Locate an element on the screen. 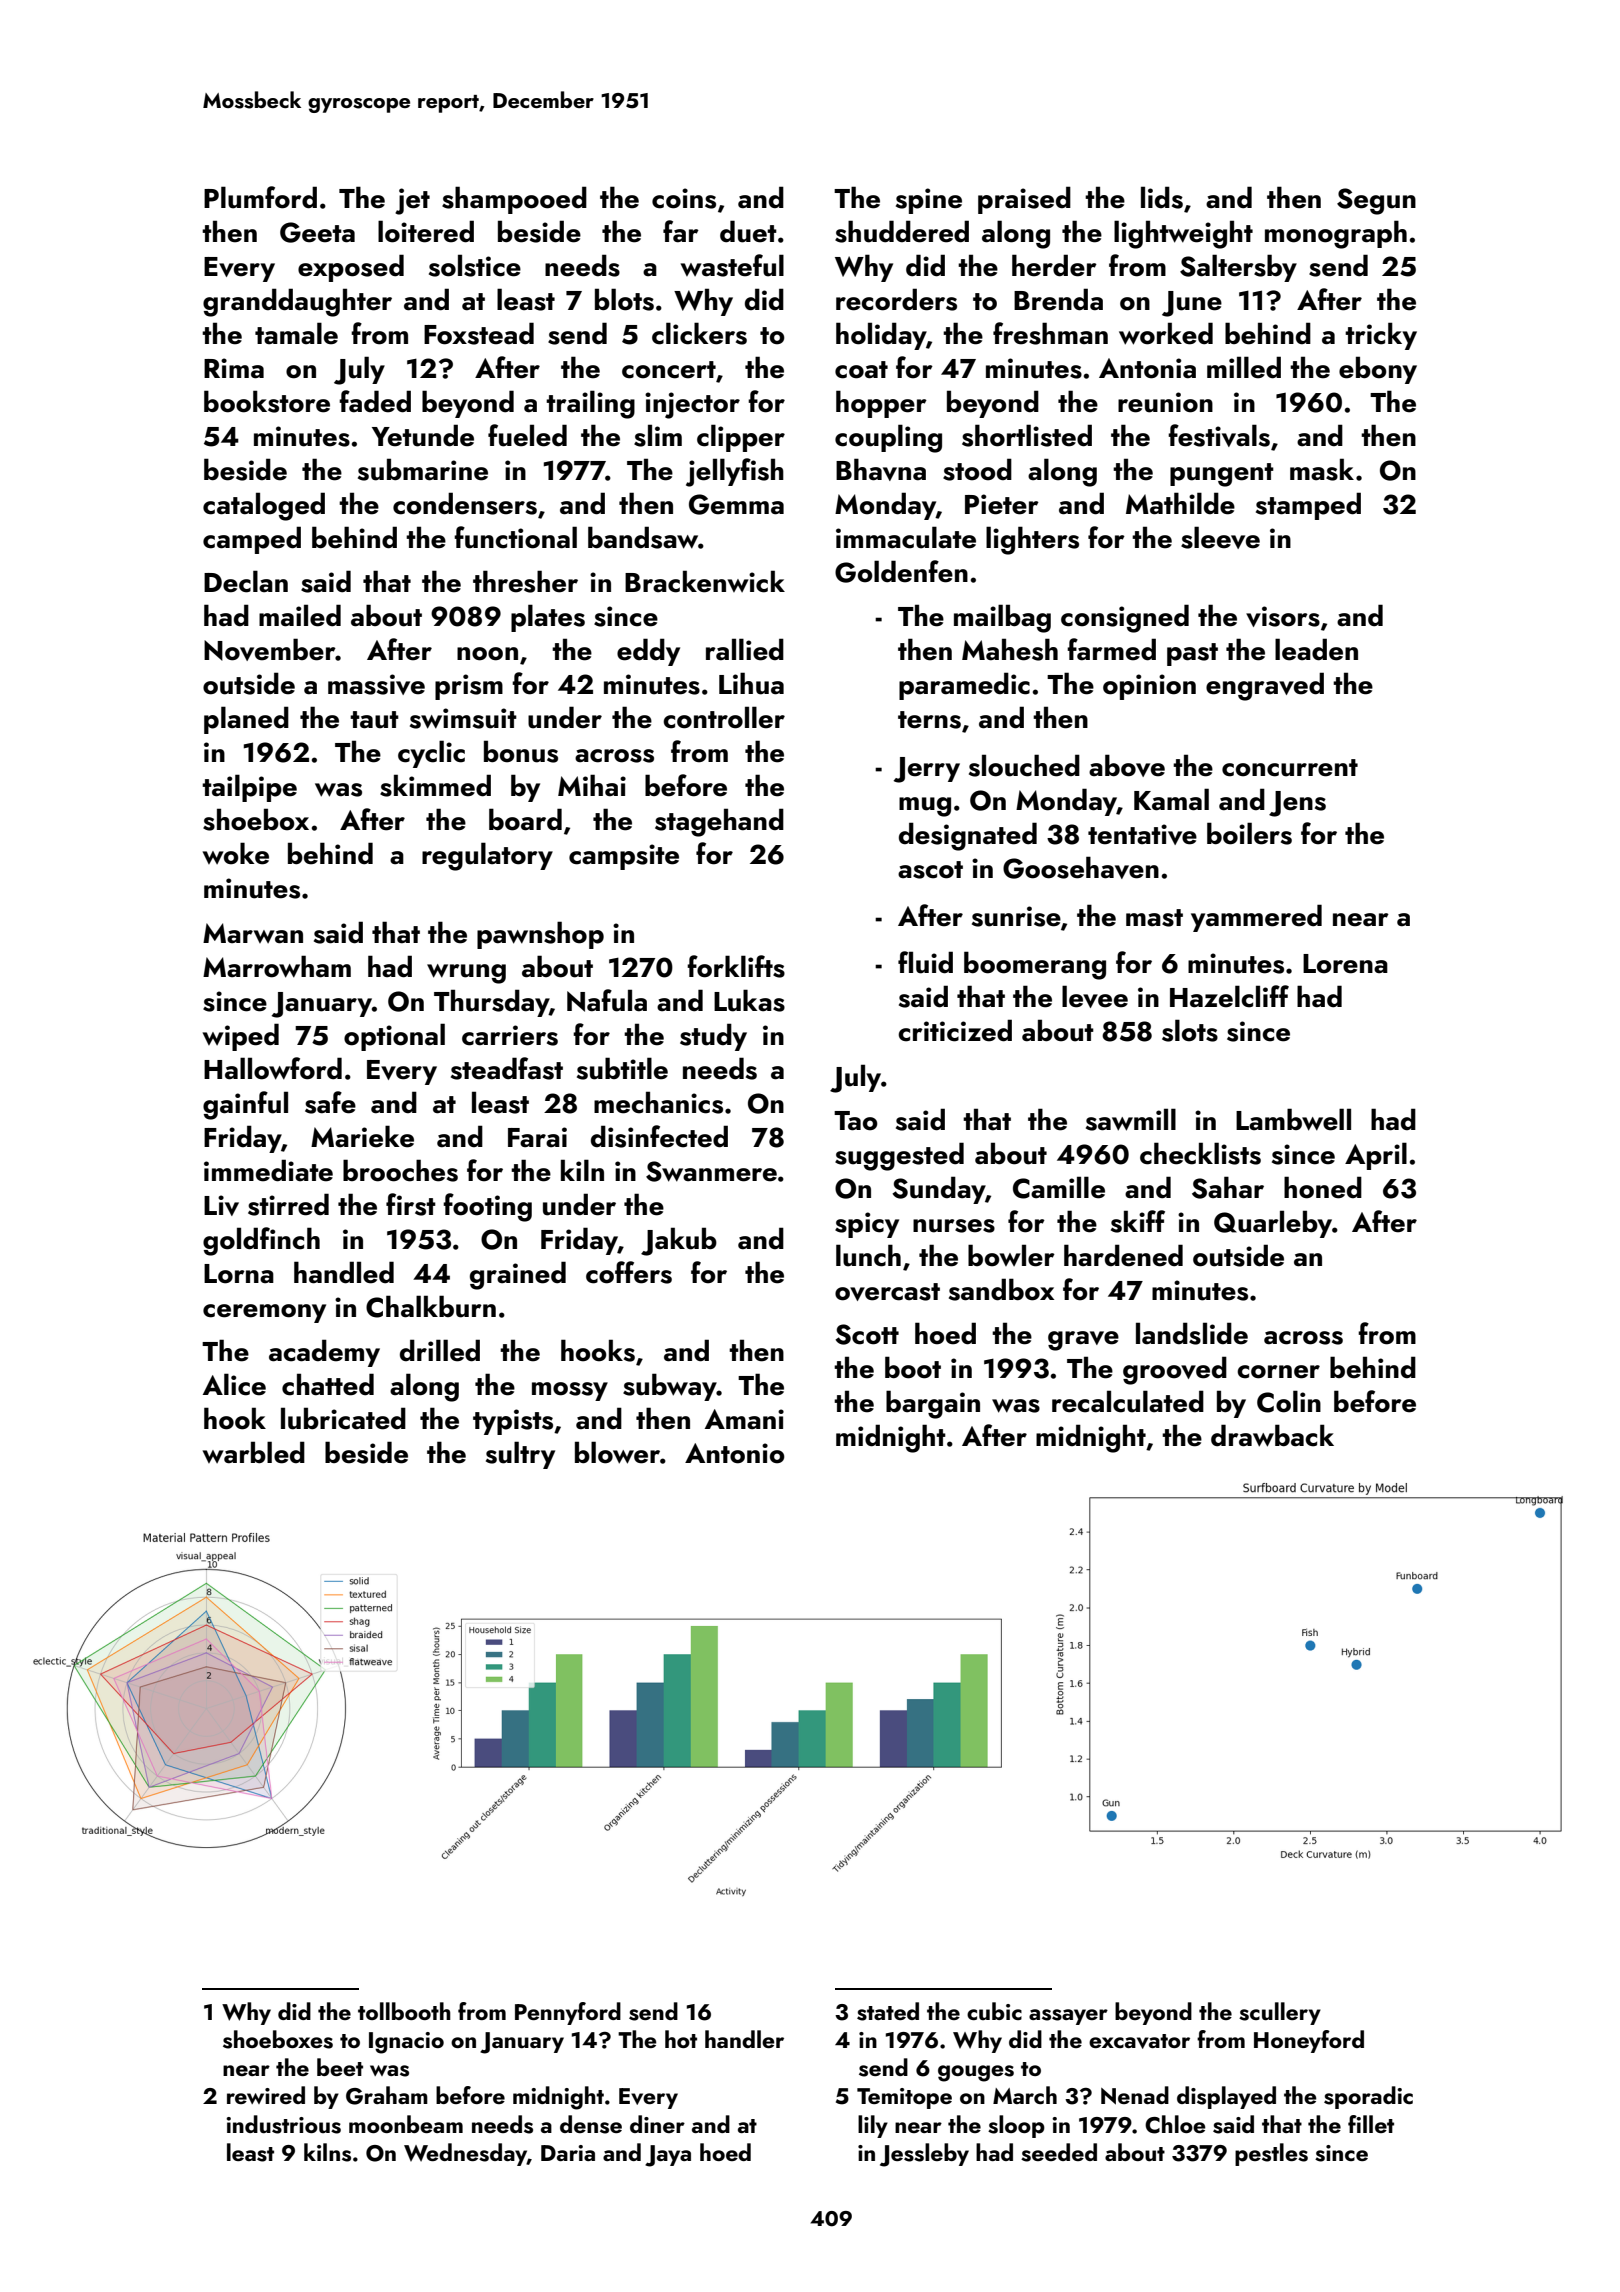 This screenshot has height=2292, width=1620. Plumford is located at coordinates (260, 197).
